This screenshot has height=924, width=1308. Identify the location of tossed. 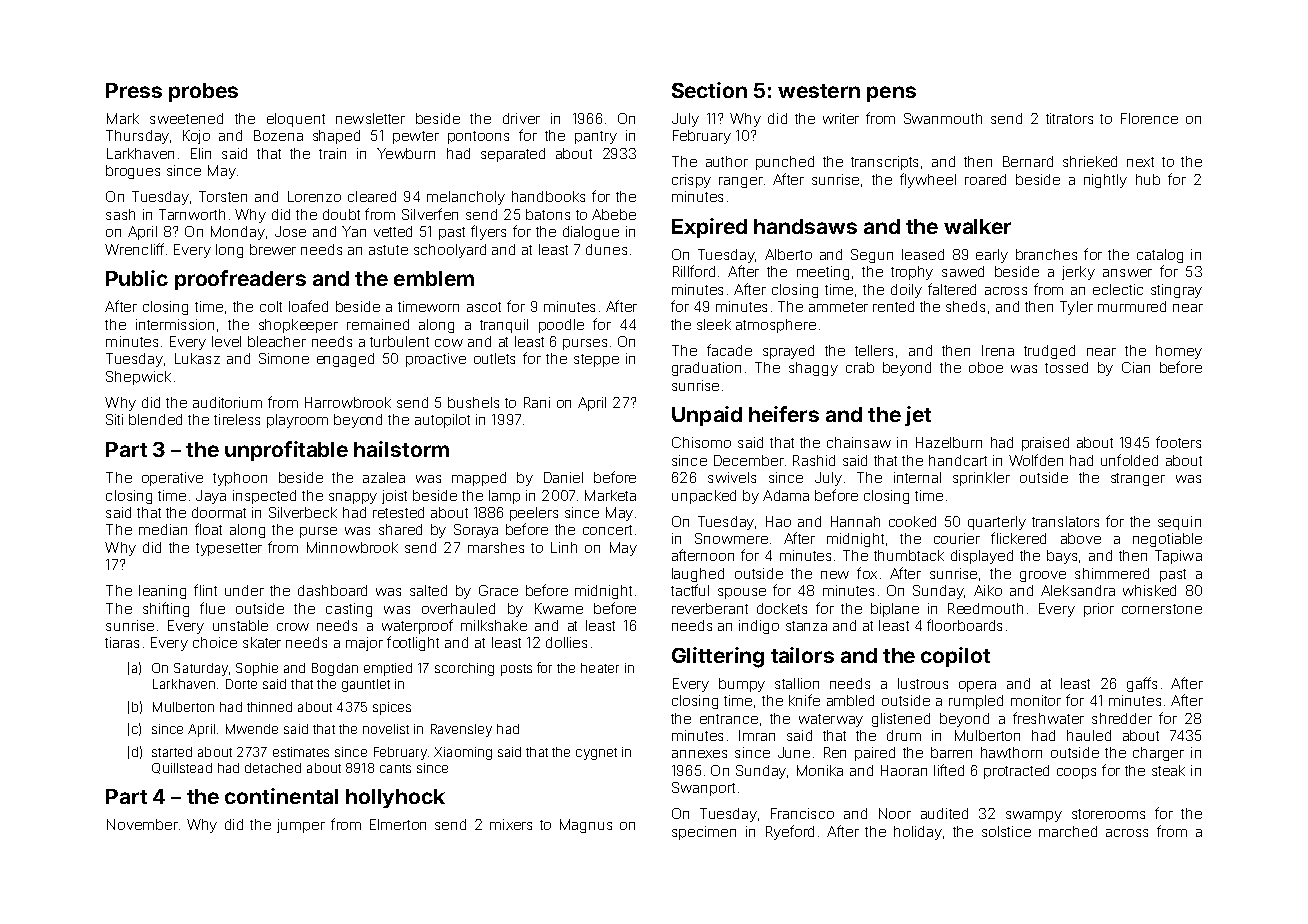
(1066, 367).
